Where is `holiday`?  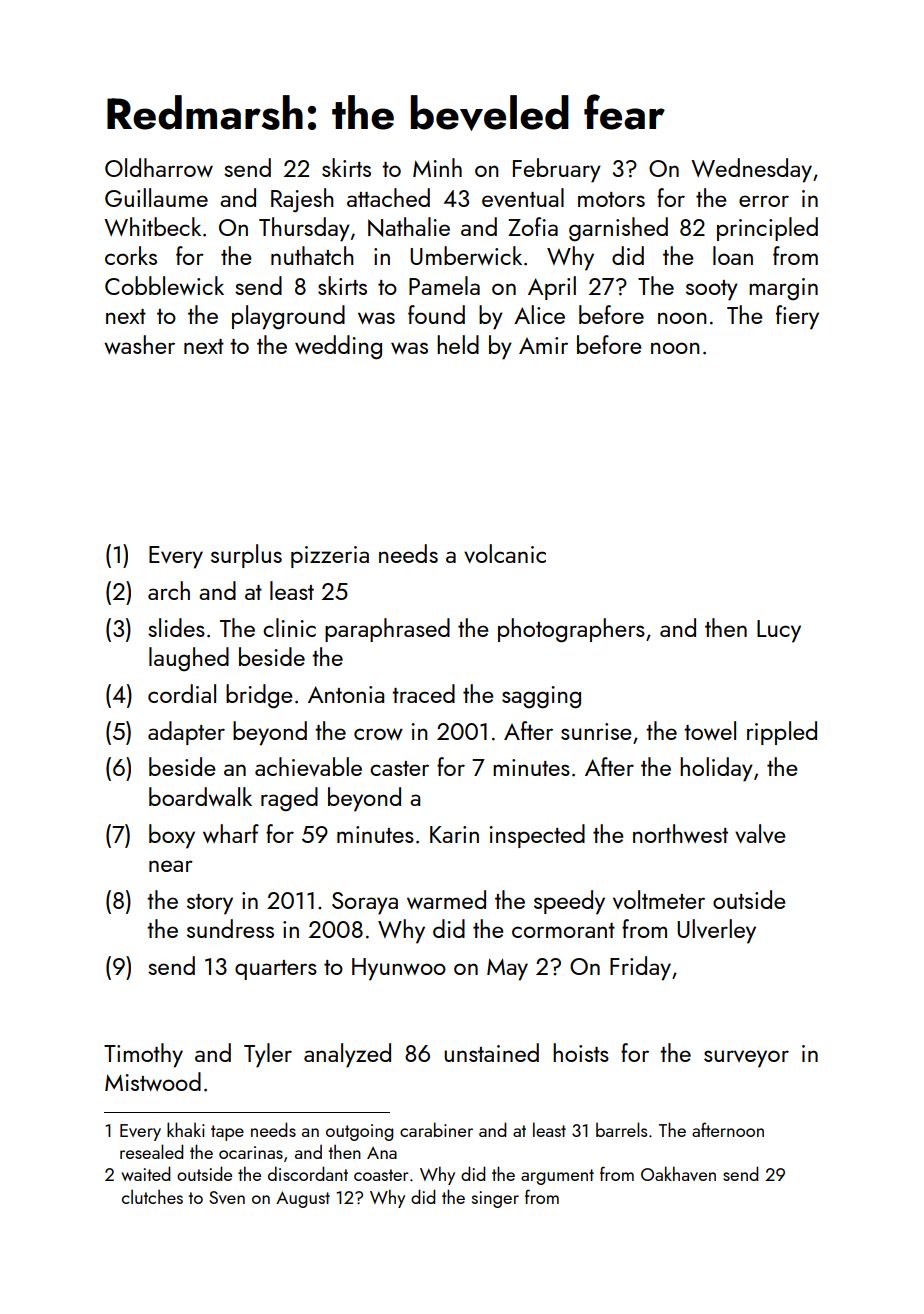 holiday is located at coordinates (716, 769).
